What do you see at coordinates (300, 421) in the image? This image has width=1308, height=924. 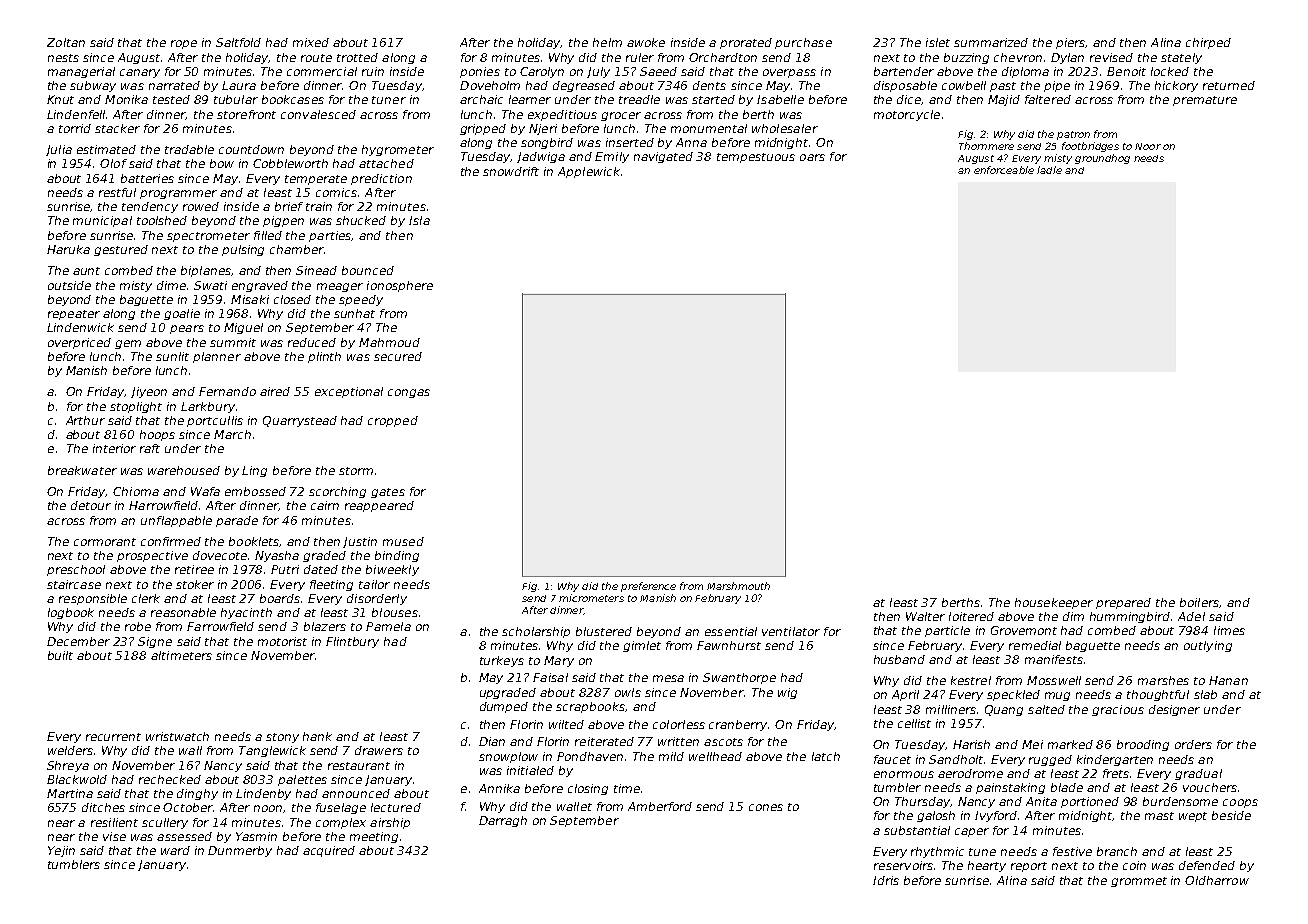 I see `Quarrystead` at bounding box center [300, 421].
